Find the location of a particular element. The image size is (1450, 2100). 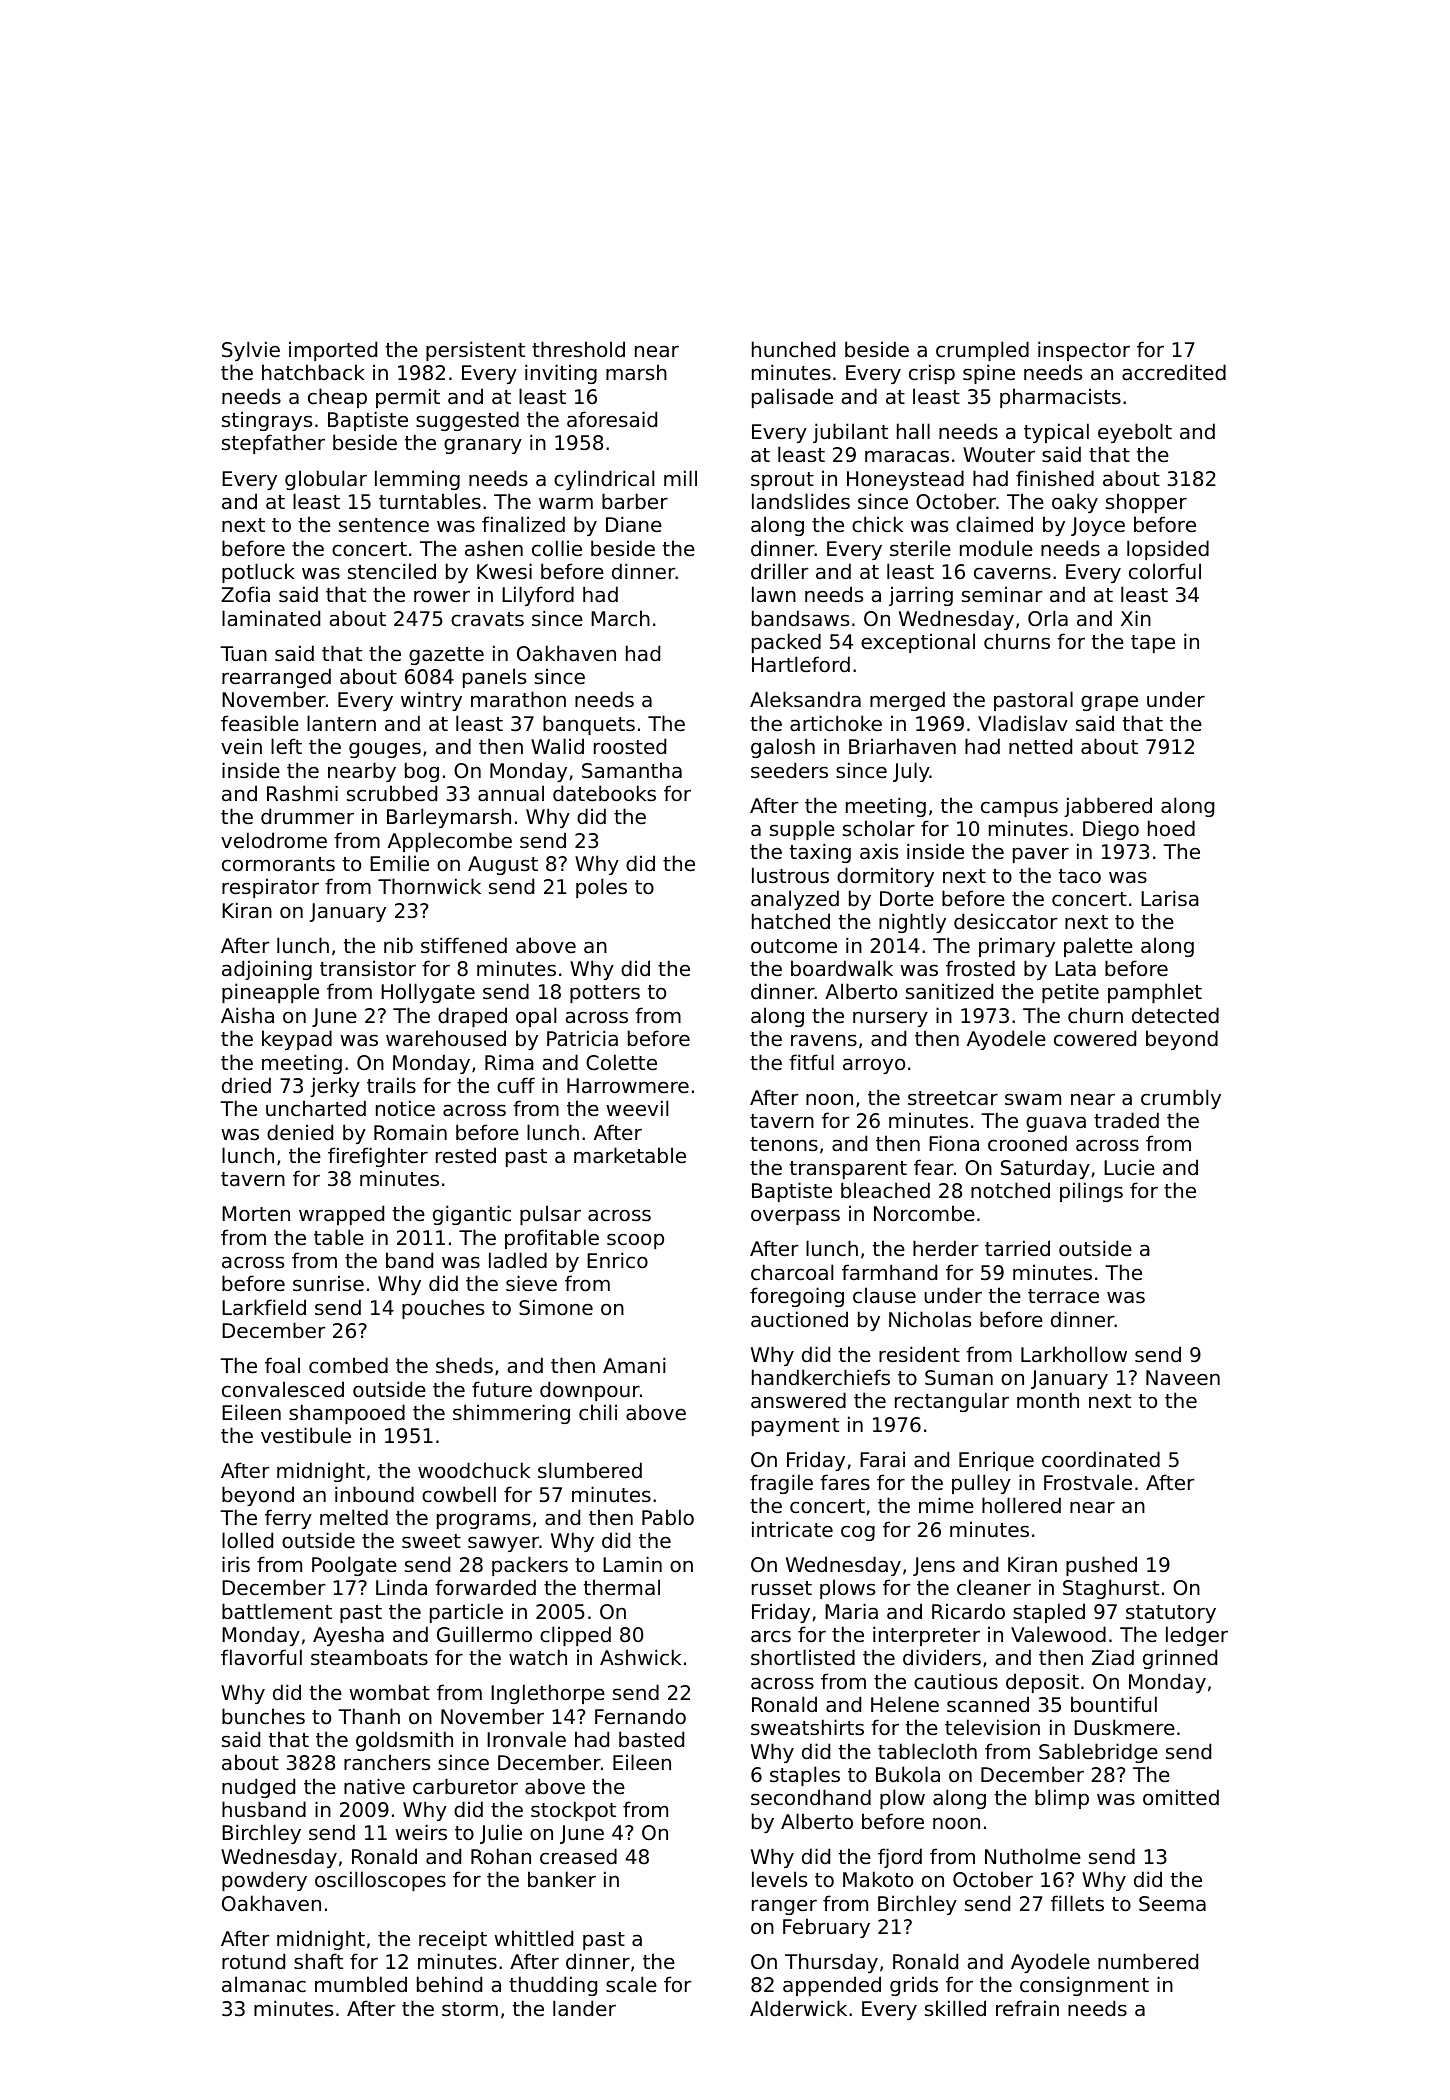

charcoal is located at coordinates (792, 1272).
